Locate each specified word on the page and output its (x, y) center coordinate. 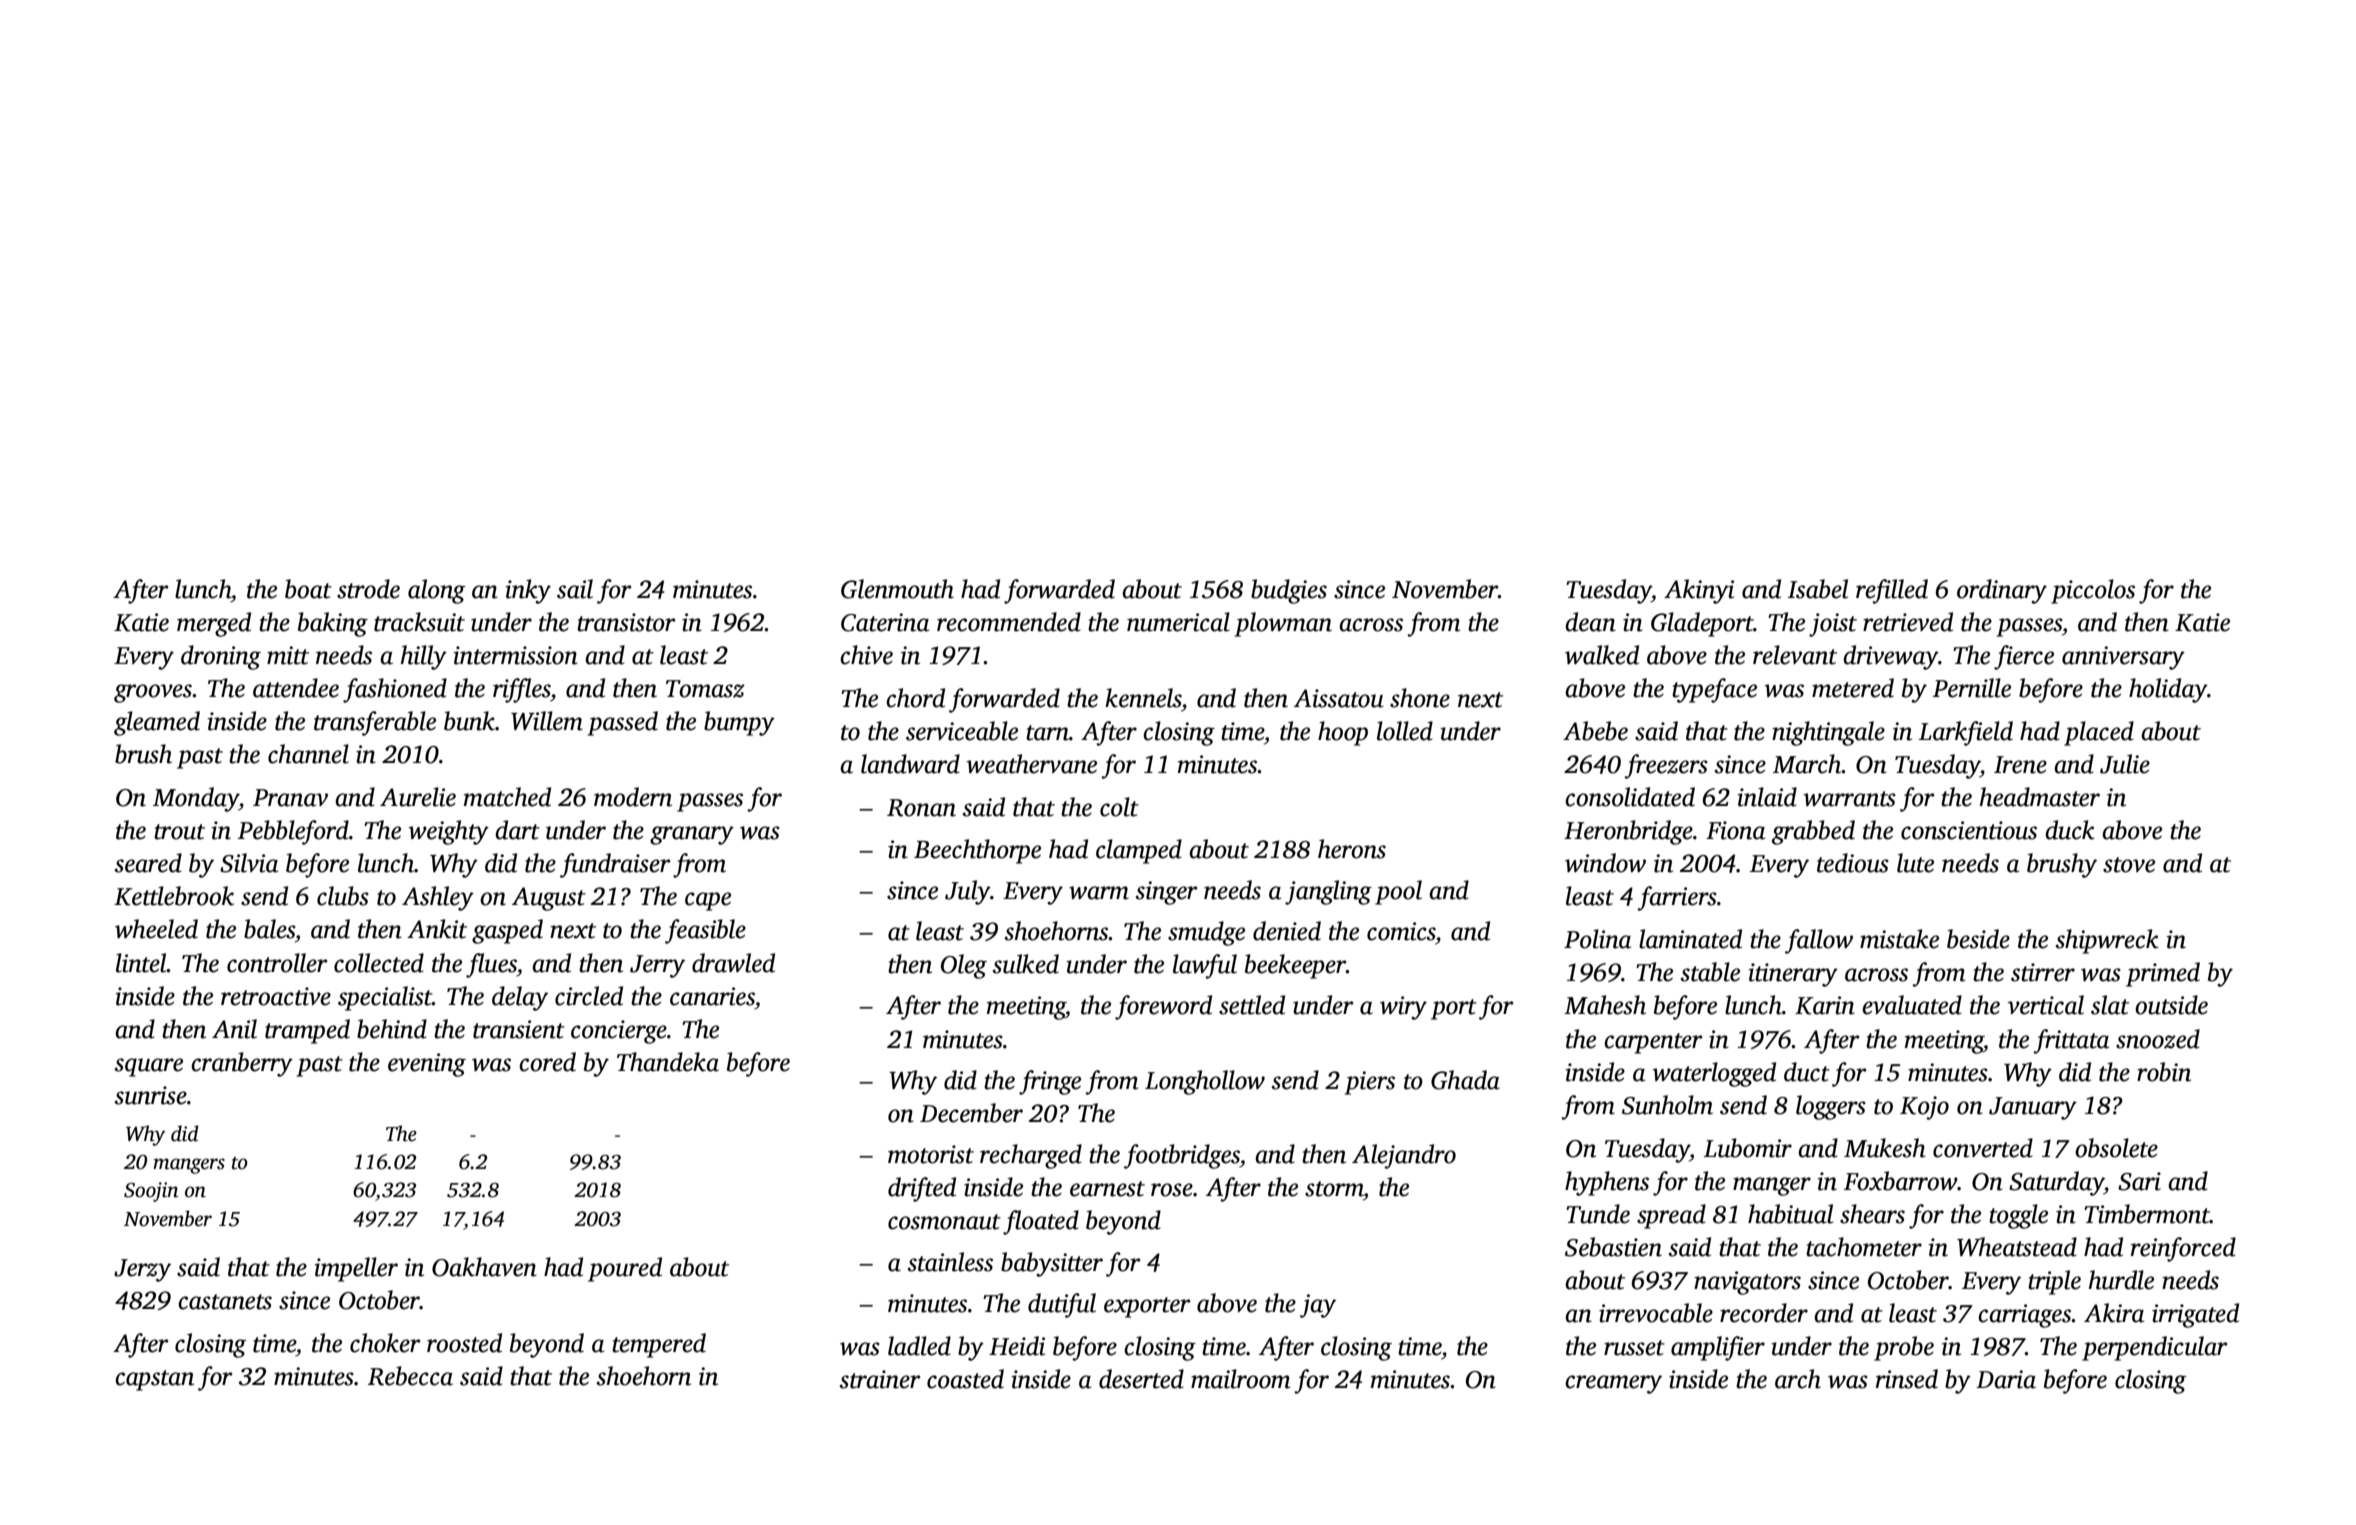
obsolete (2116, 1148)
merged (214, 624)
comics (1401, 931)
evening (427, 1065)
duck (2070, 830)
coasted (965, 1379)
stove (2129, 865)
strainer (880, 1379)
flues (491, 965)
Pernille (1972, 688)
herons (1352, 849)
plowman (1283, 624)
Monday (196, 799)
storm (1334, 1189)
